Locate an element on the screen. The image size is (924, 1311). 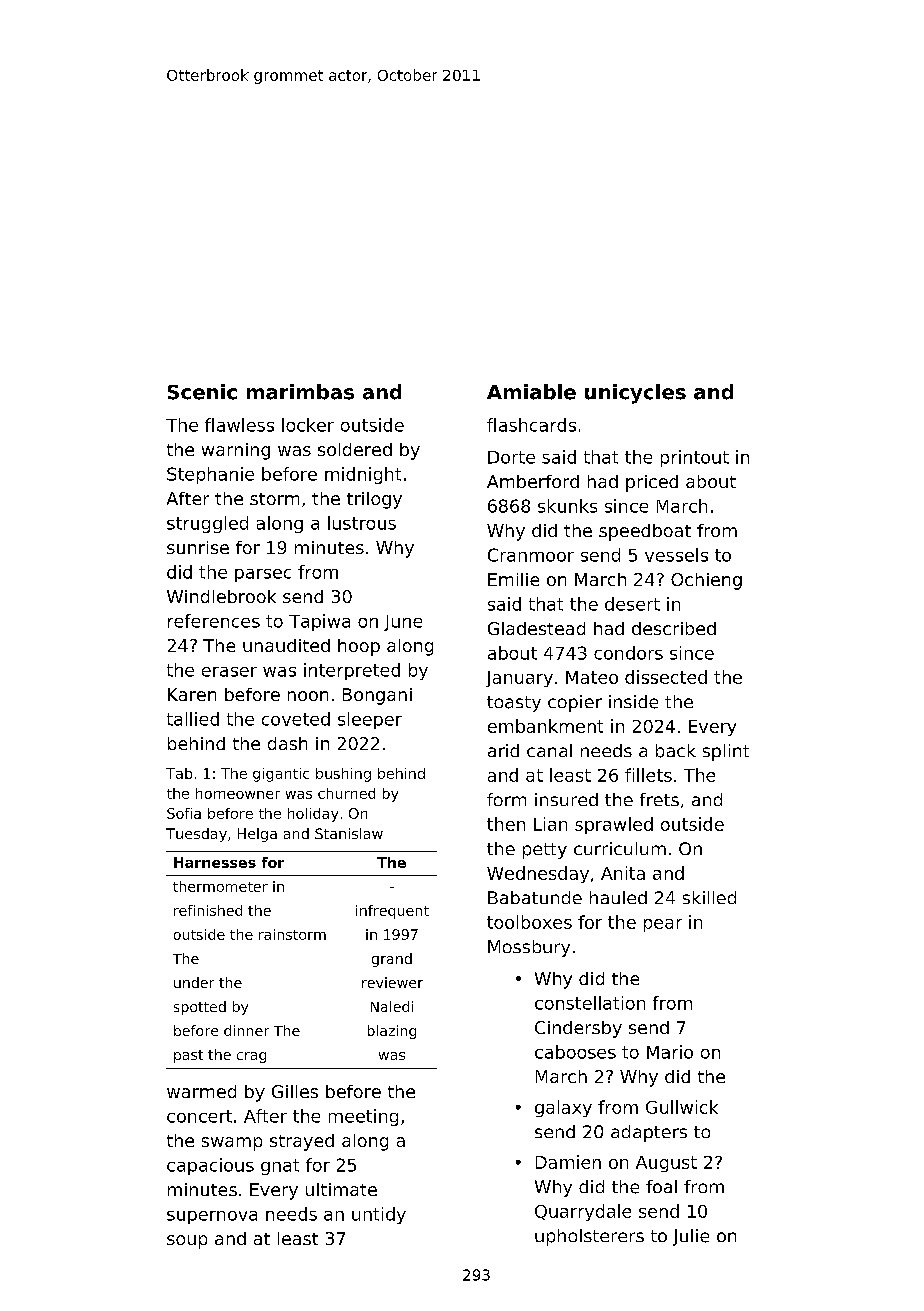
gigantic is located at coordinates (281, 775).
